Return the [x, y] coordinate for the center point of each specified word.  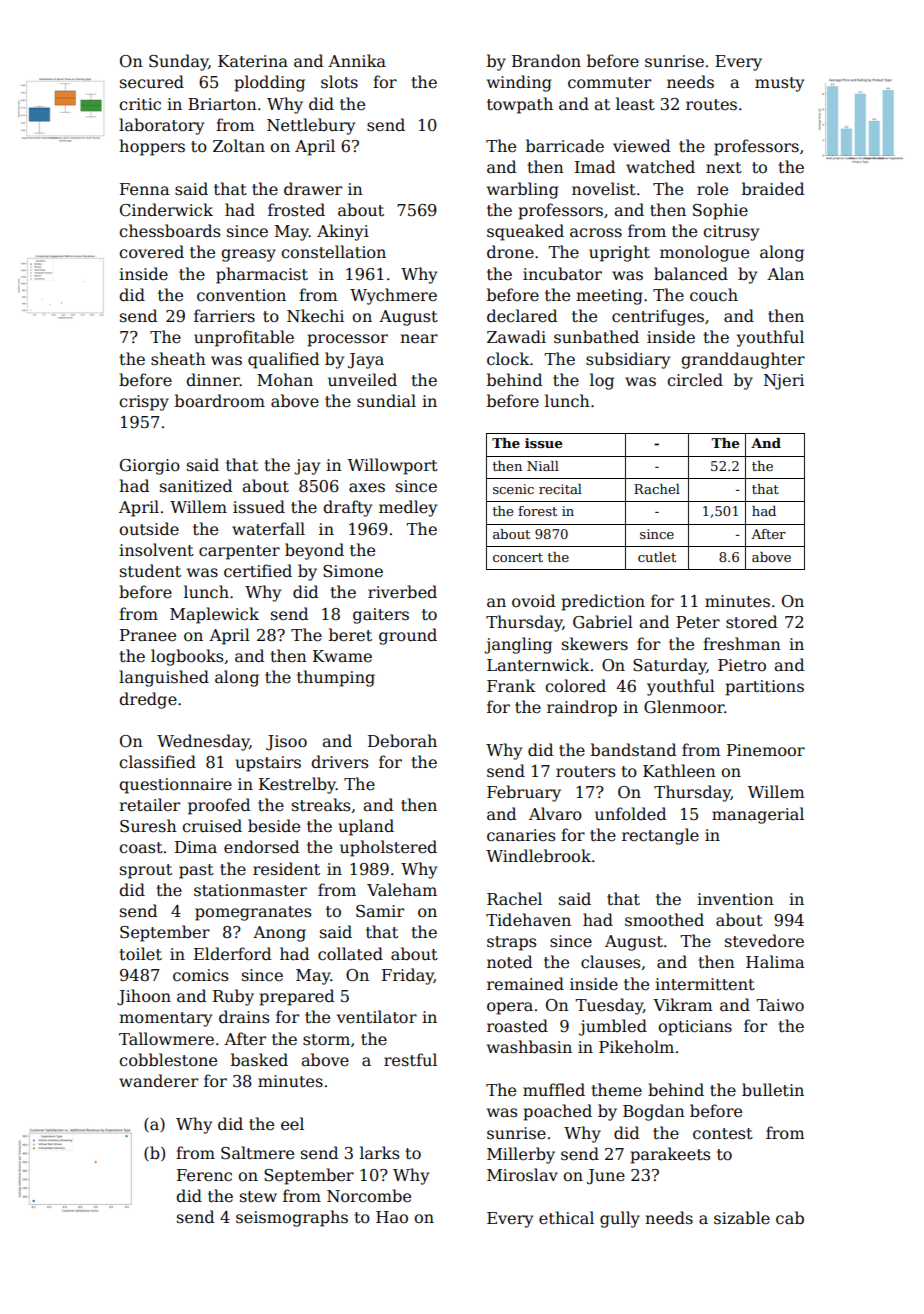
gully [620, 1219]
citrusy [731, 233]
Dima [196, 847]
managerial [758, 815]
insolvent [156, 549]
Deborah [402, 740]
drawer [313, 188]
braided [773, 189]
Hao [392, 1217]
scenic [513, 489]
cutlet [657, 557]
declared [522, 316]
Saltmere [257, 1153]
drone [510, 252]
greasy [248, 255]
